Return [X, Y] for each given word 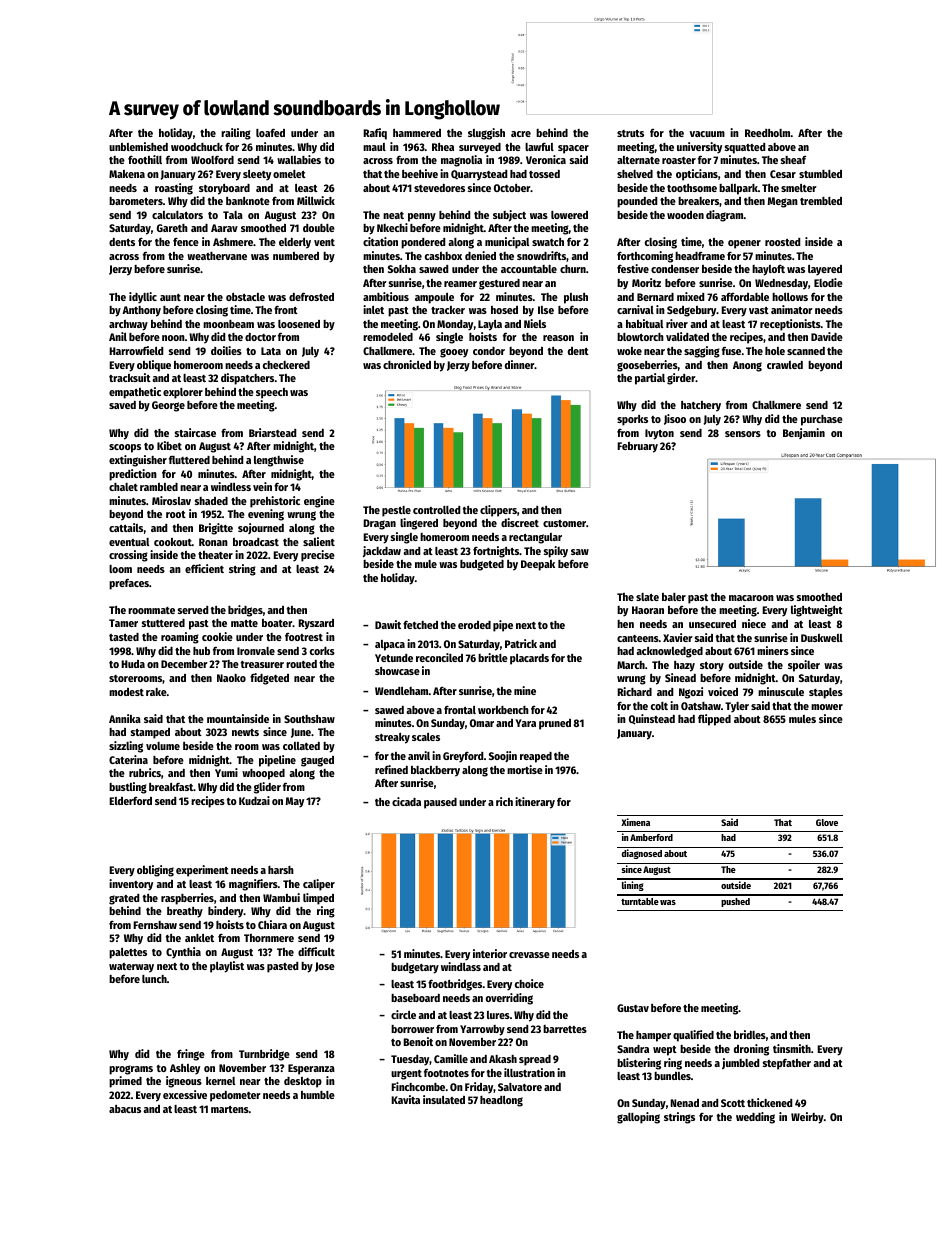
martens [230, 1109]
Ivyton [659, 434]
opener [744, 244]
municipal [507, 243]
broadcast [256, 542]
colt [659, 706]
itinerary [535, 803]
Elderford [130, 801]
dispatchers [247, 379]
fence [186, 241]
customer [564, 523]
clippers [498, 511]
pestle [396, 511]
